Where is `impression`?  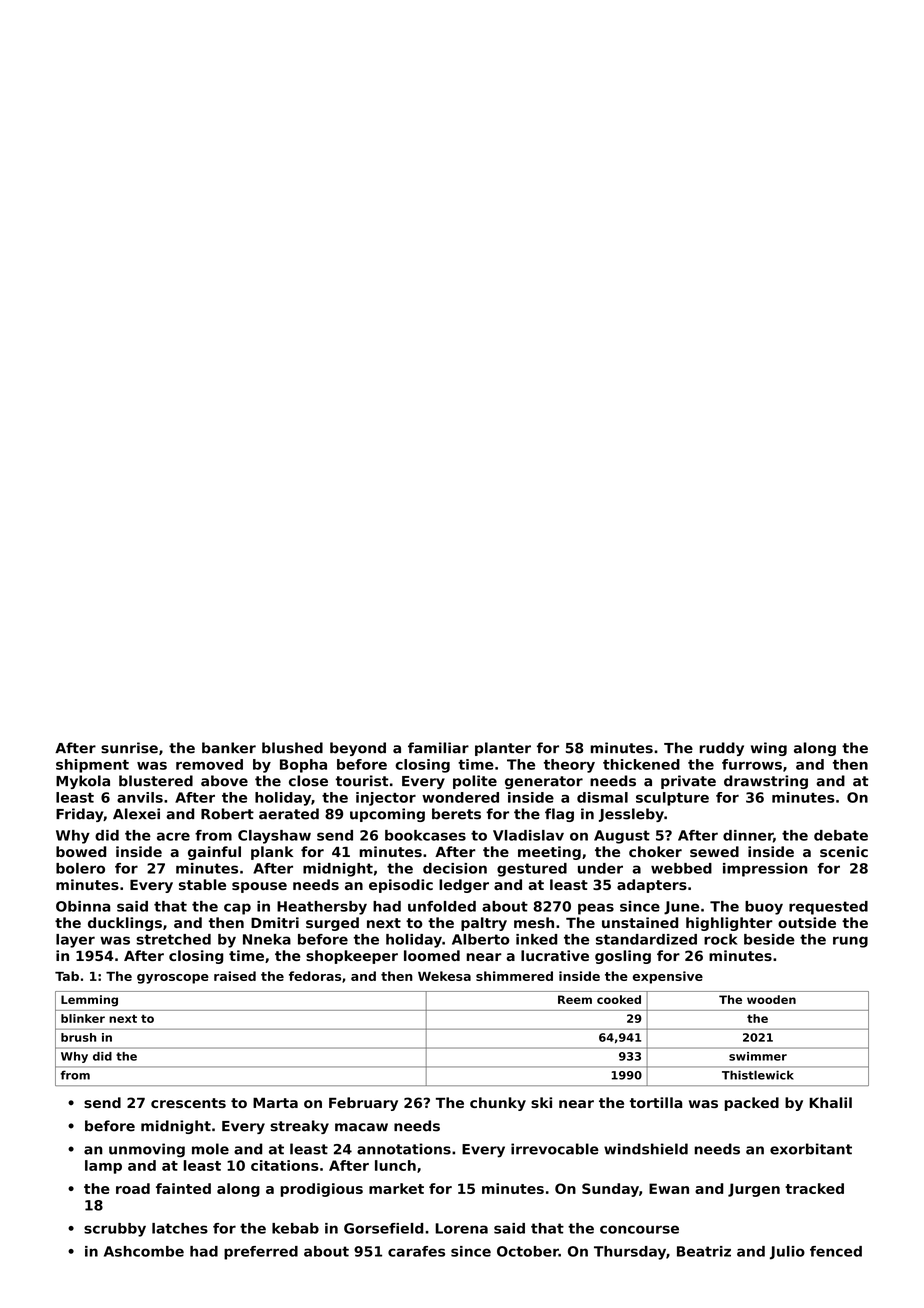
impression is located at coordinates (765, 870).
